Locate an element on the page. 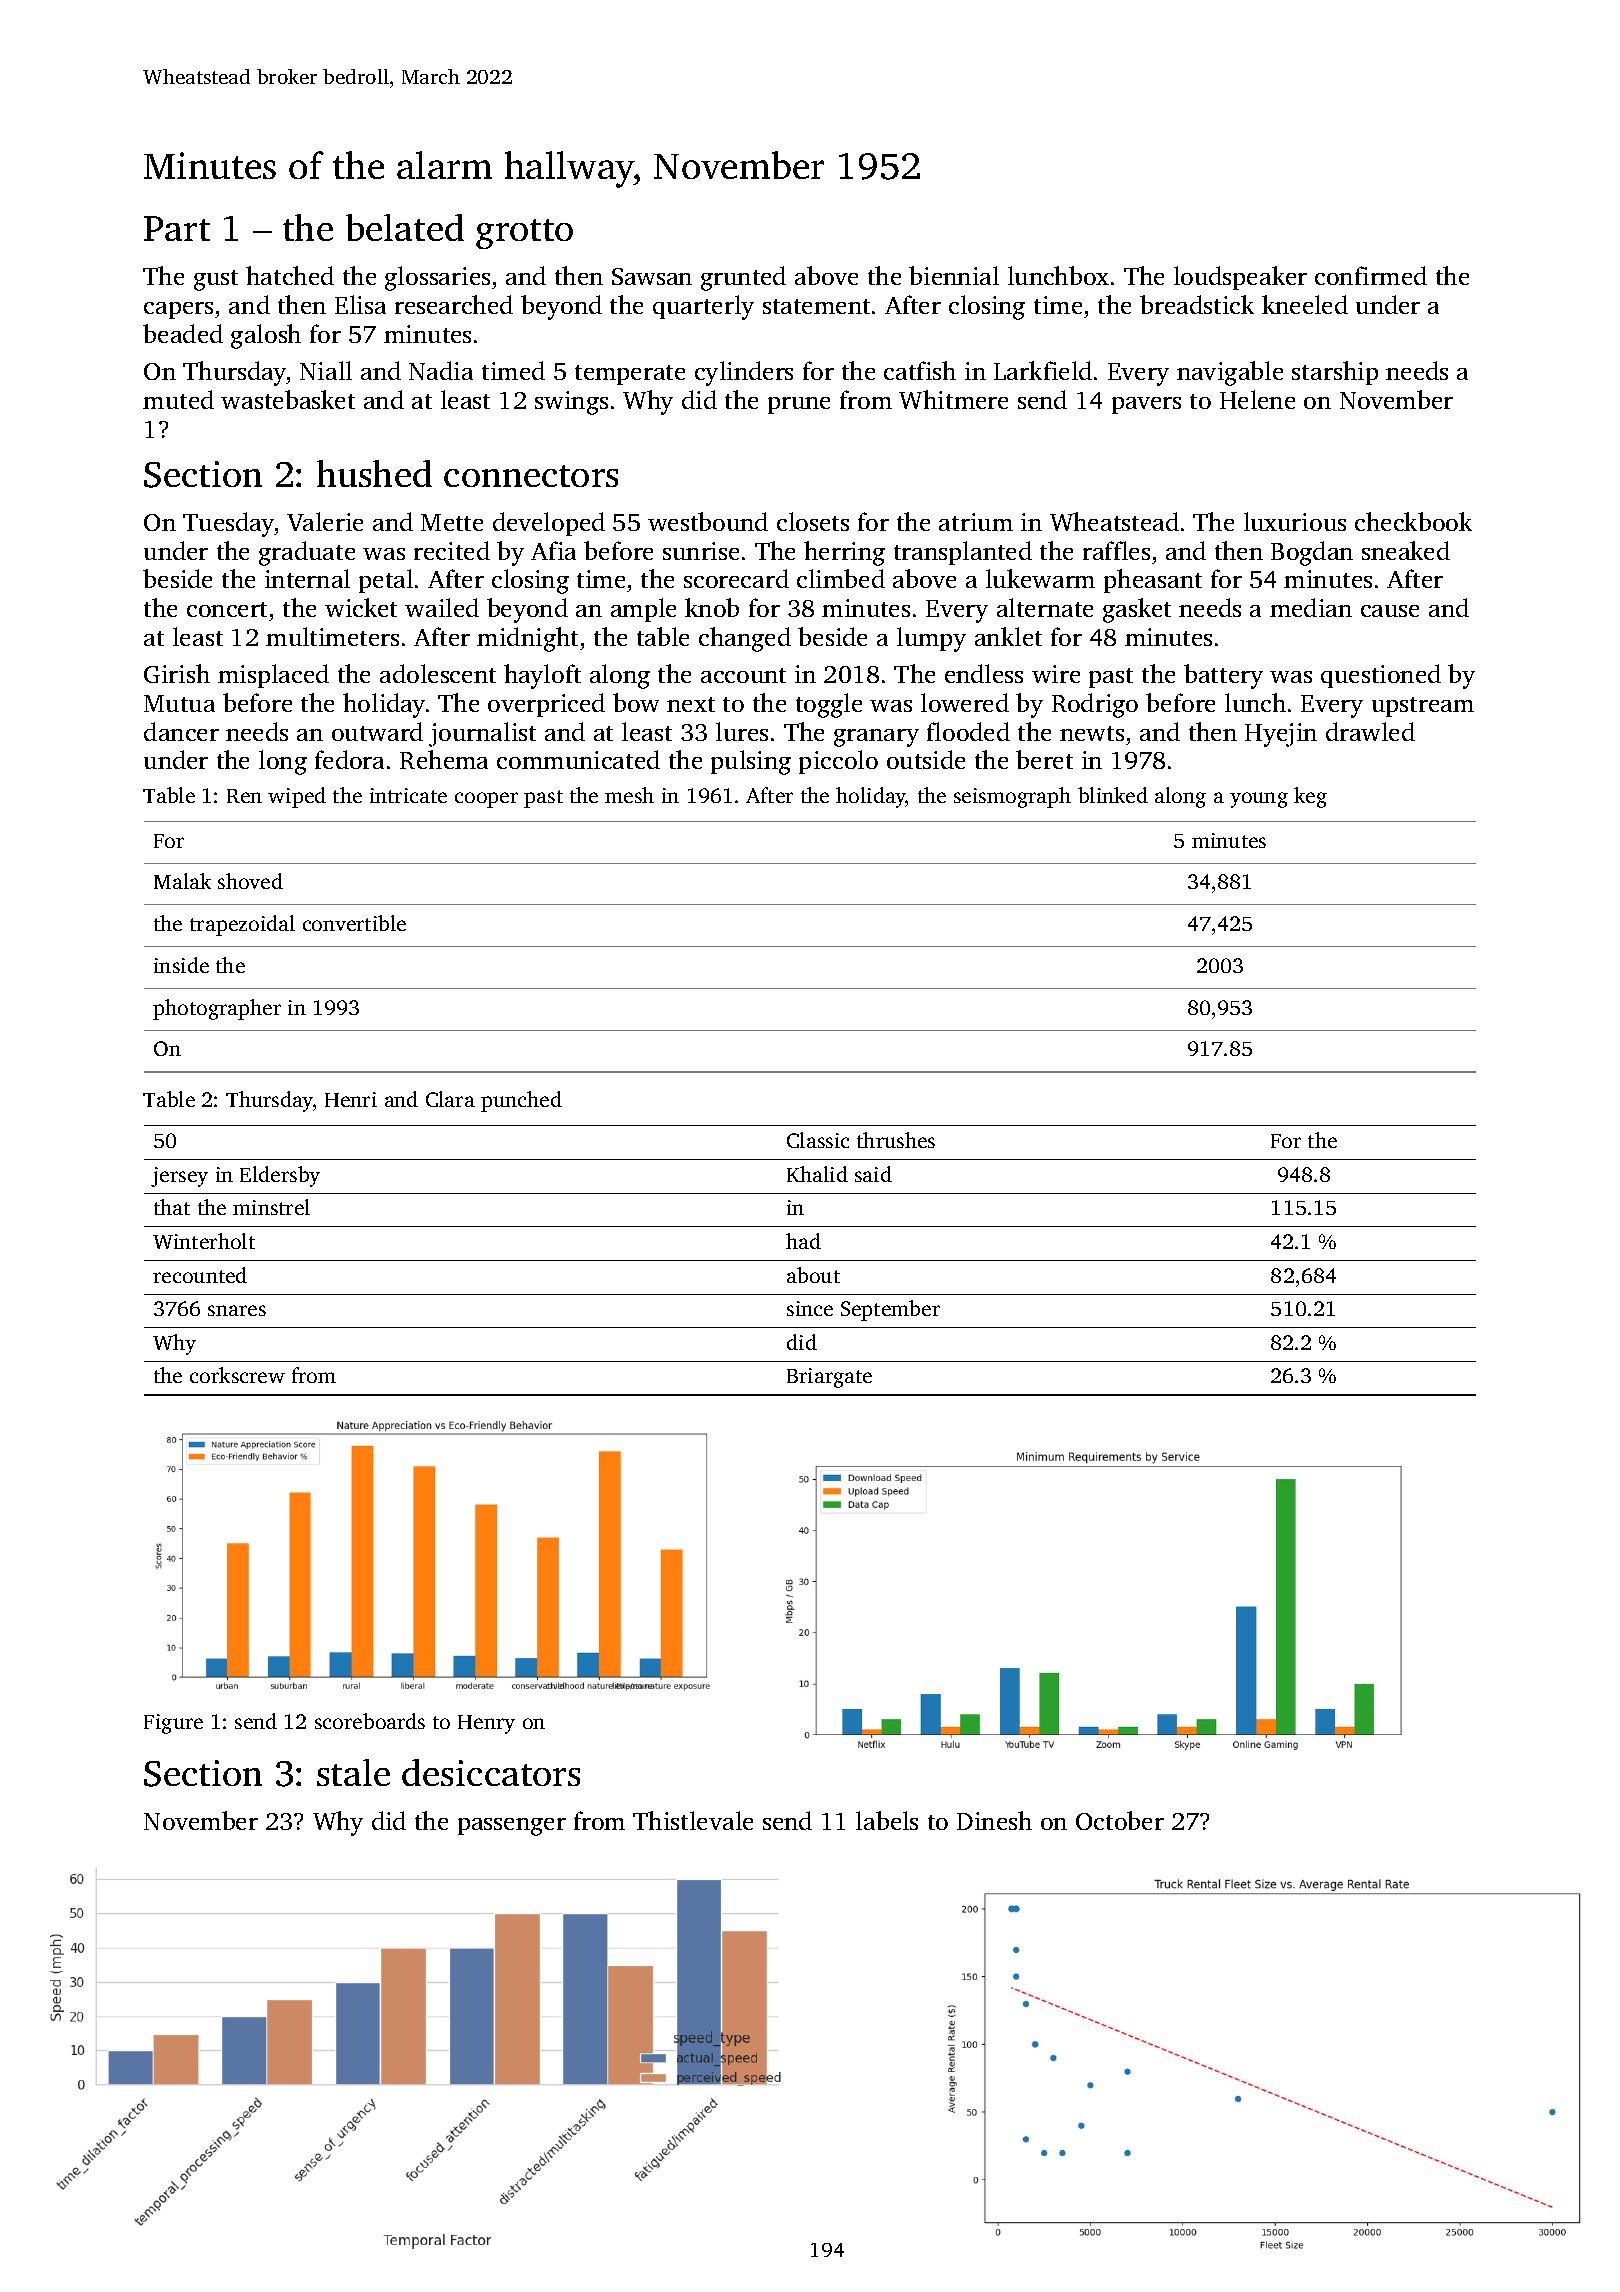  Hyejin is located at coordinates (1281, 735).
